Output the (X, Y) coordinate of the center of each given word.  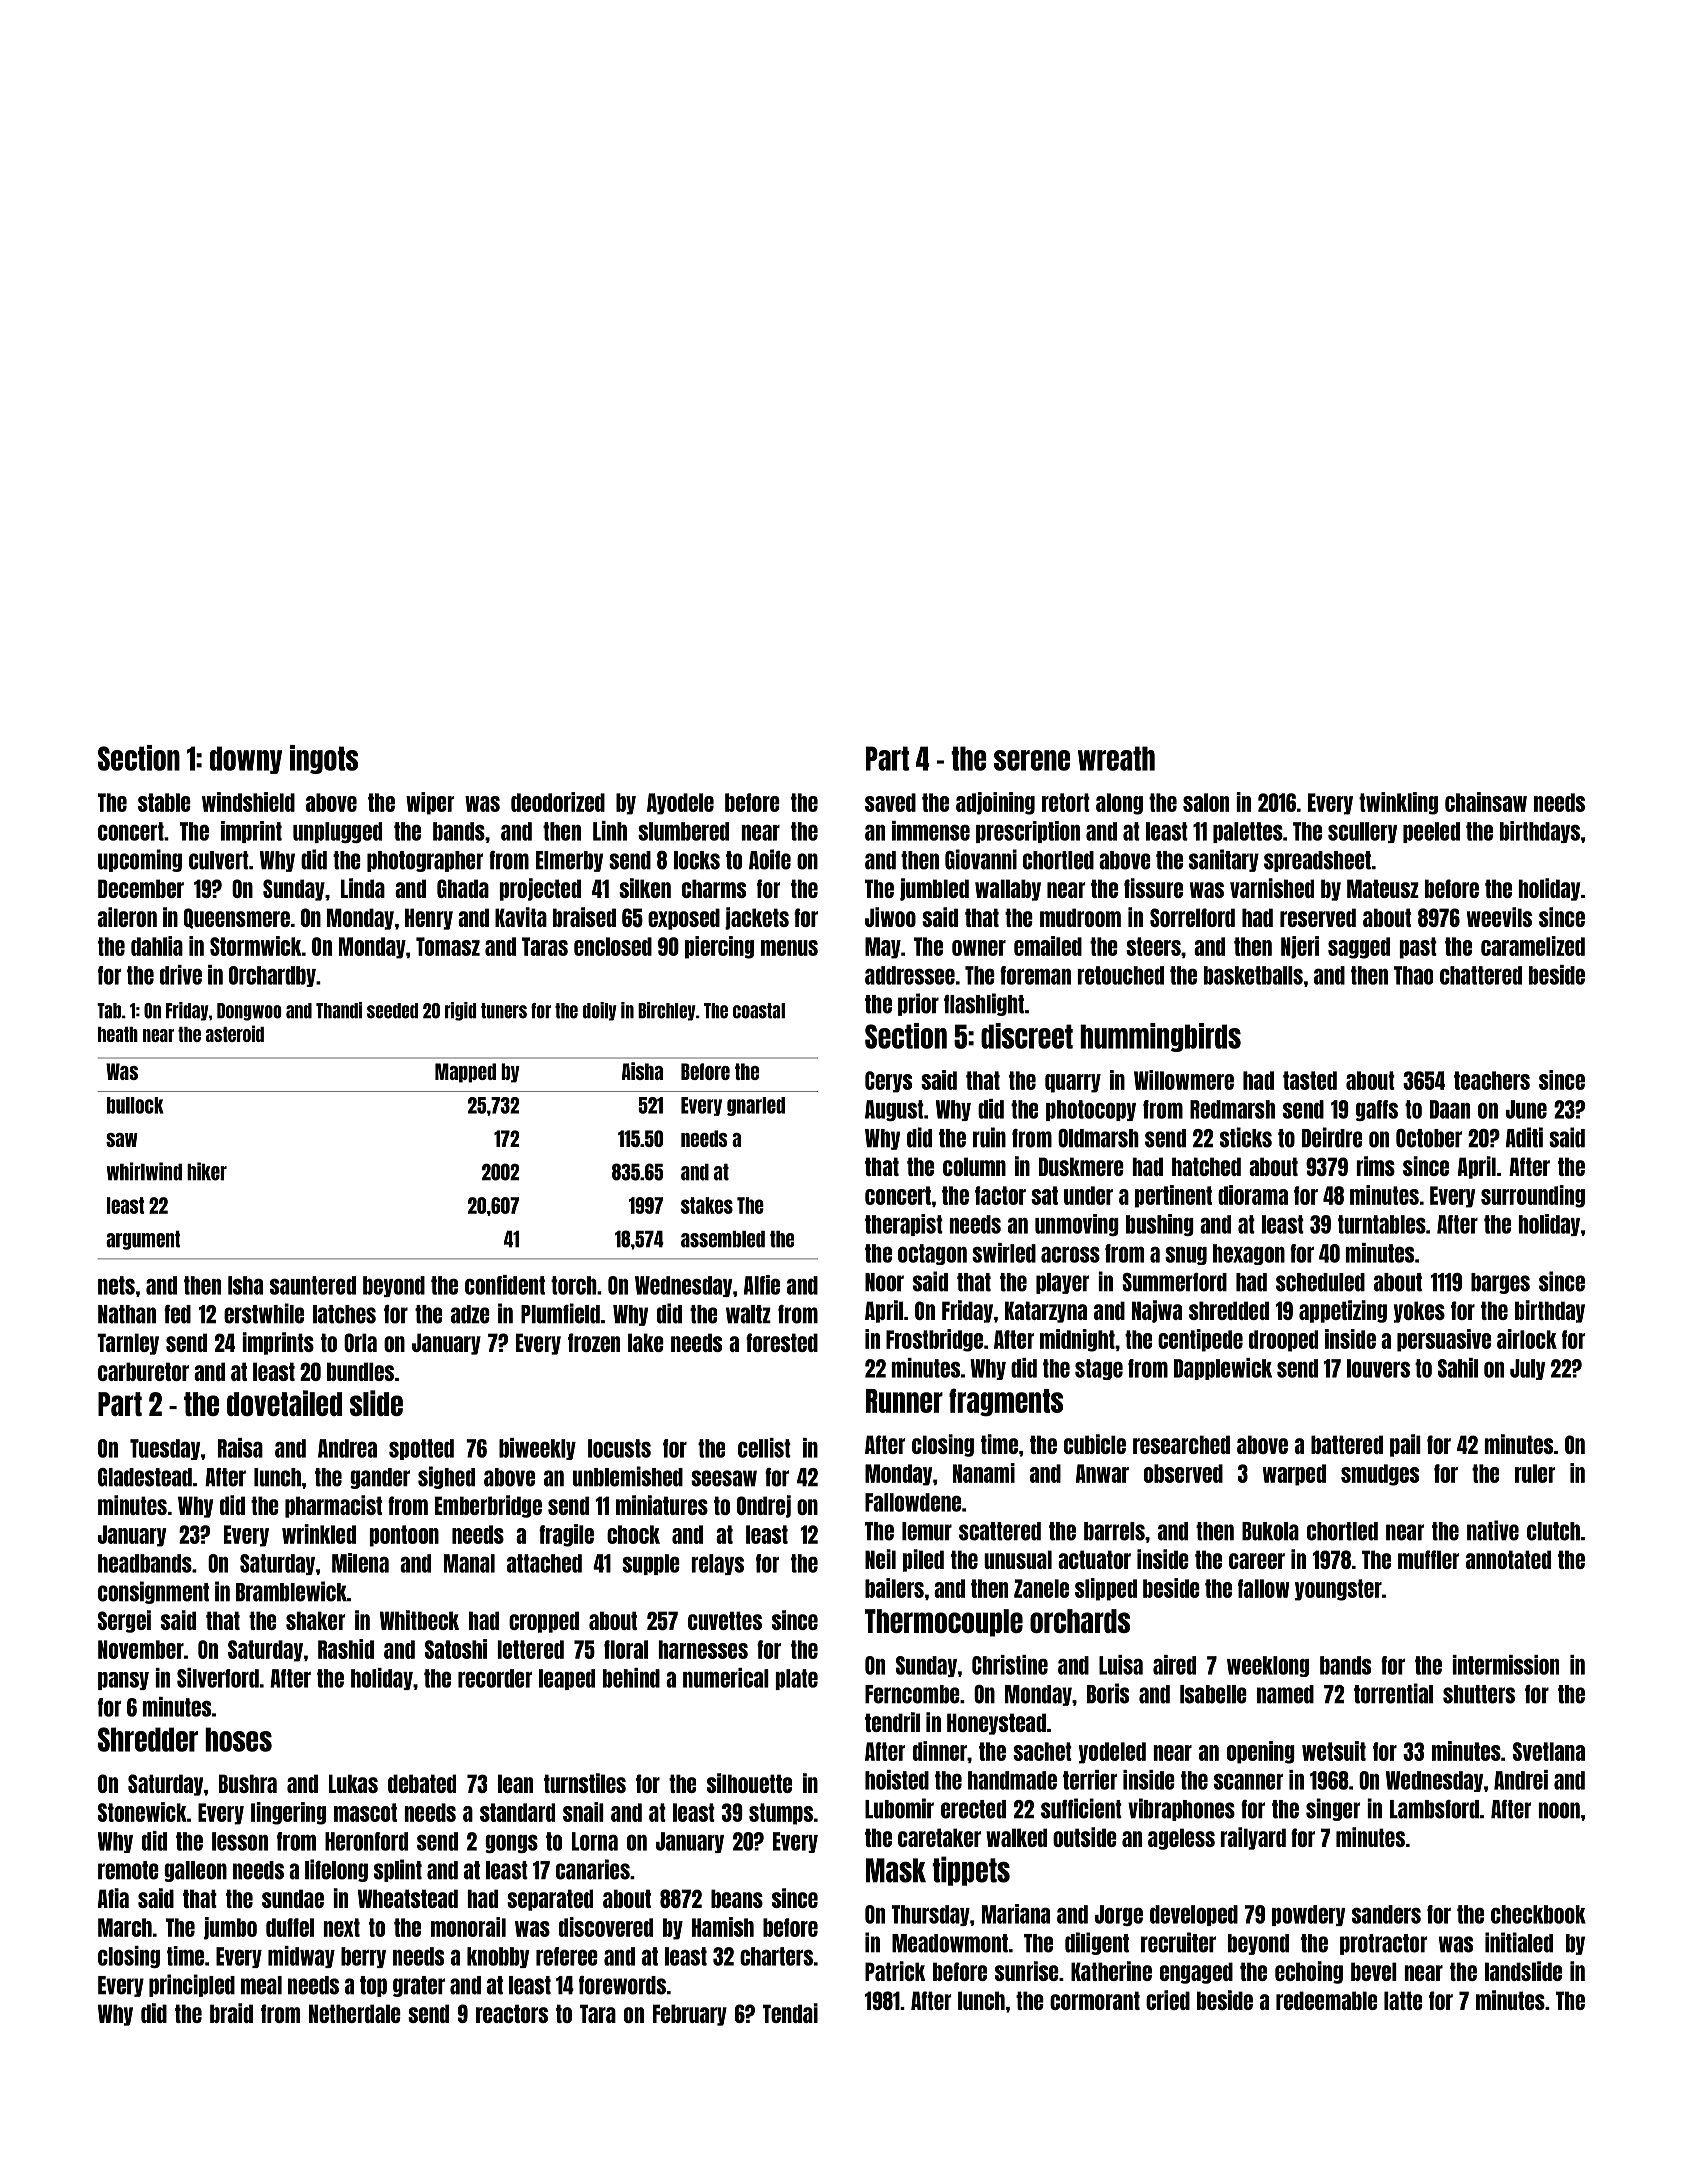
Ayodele (680, 804)
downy (246, 760)
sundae (293, 1898)
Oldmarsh (1098, 1138)
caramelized (1533, 946)
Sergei (124, 1621)
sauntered (313, 1285)
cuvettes (725, 1620)
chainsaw (1486, 802)
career (1257, 1561)
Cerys (888, 1082)
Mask (896, 1870)
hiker (207, 1171)
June (1526, 1109)
